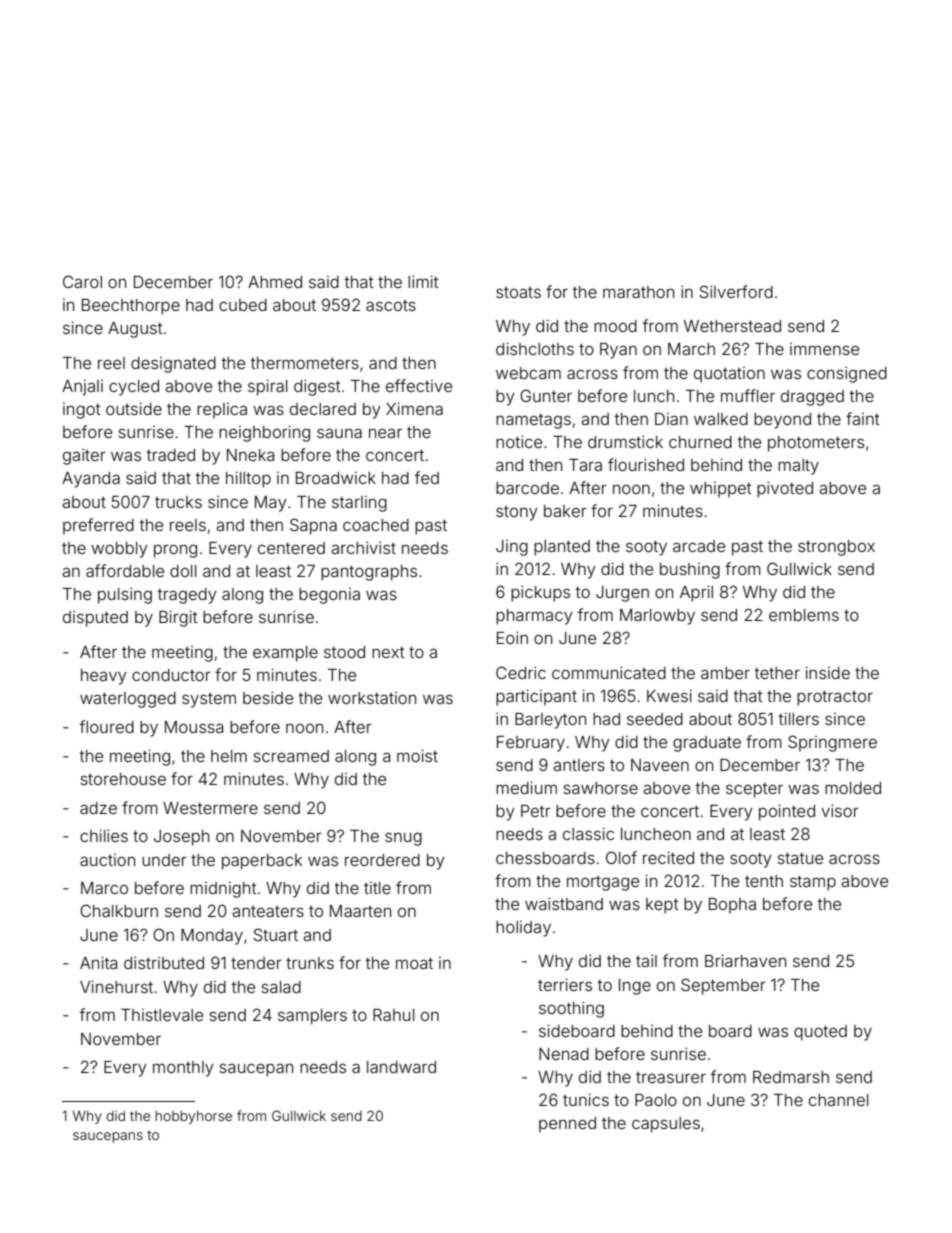 This screenshot has width=952, height=1233. I want to click on tender, so click(256, 963).
